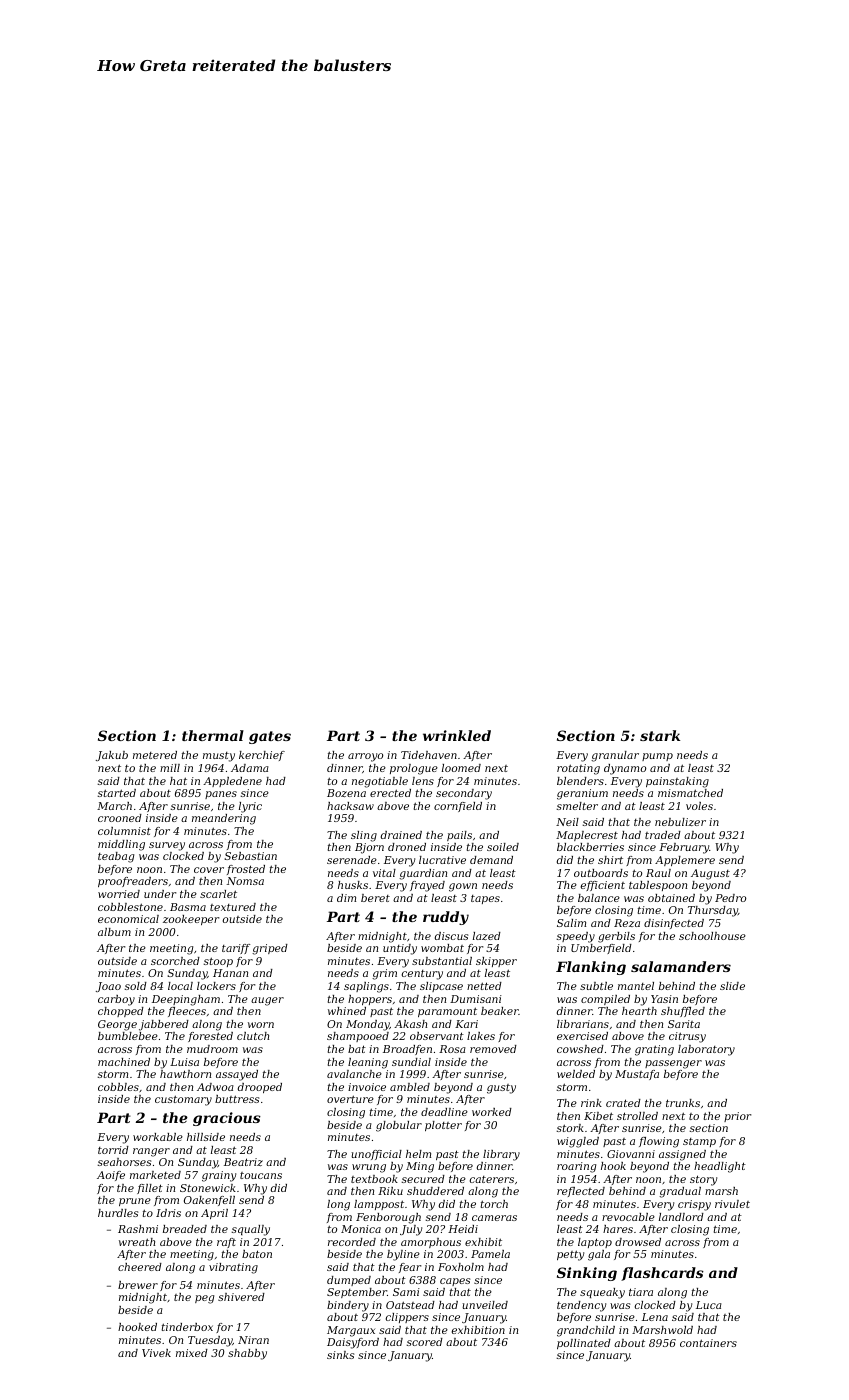 The image size is (849, 1400). I want to click on Kibet, so click(598, 1116).
